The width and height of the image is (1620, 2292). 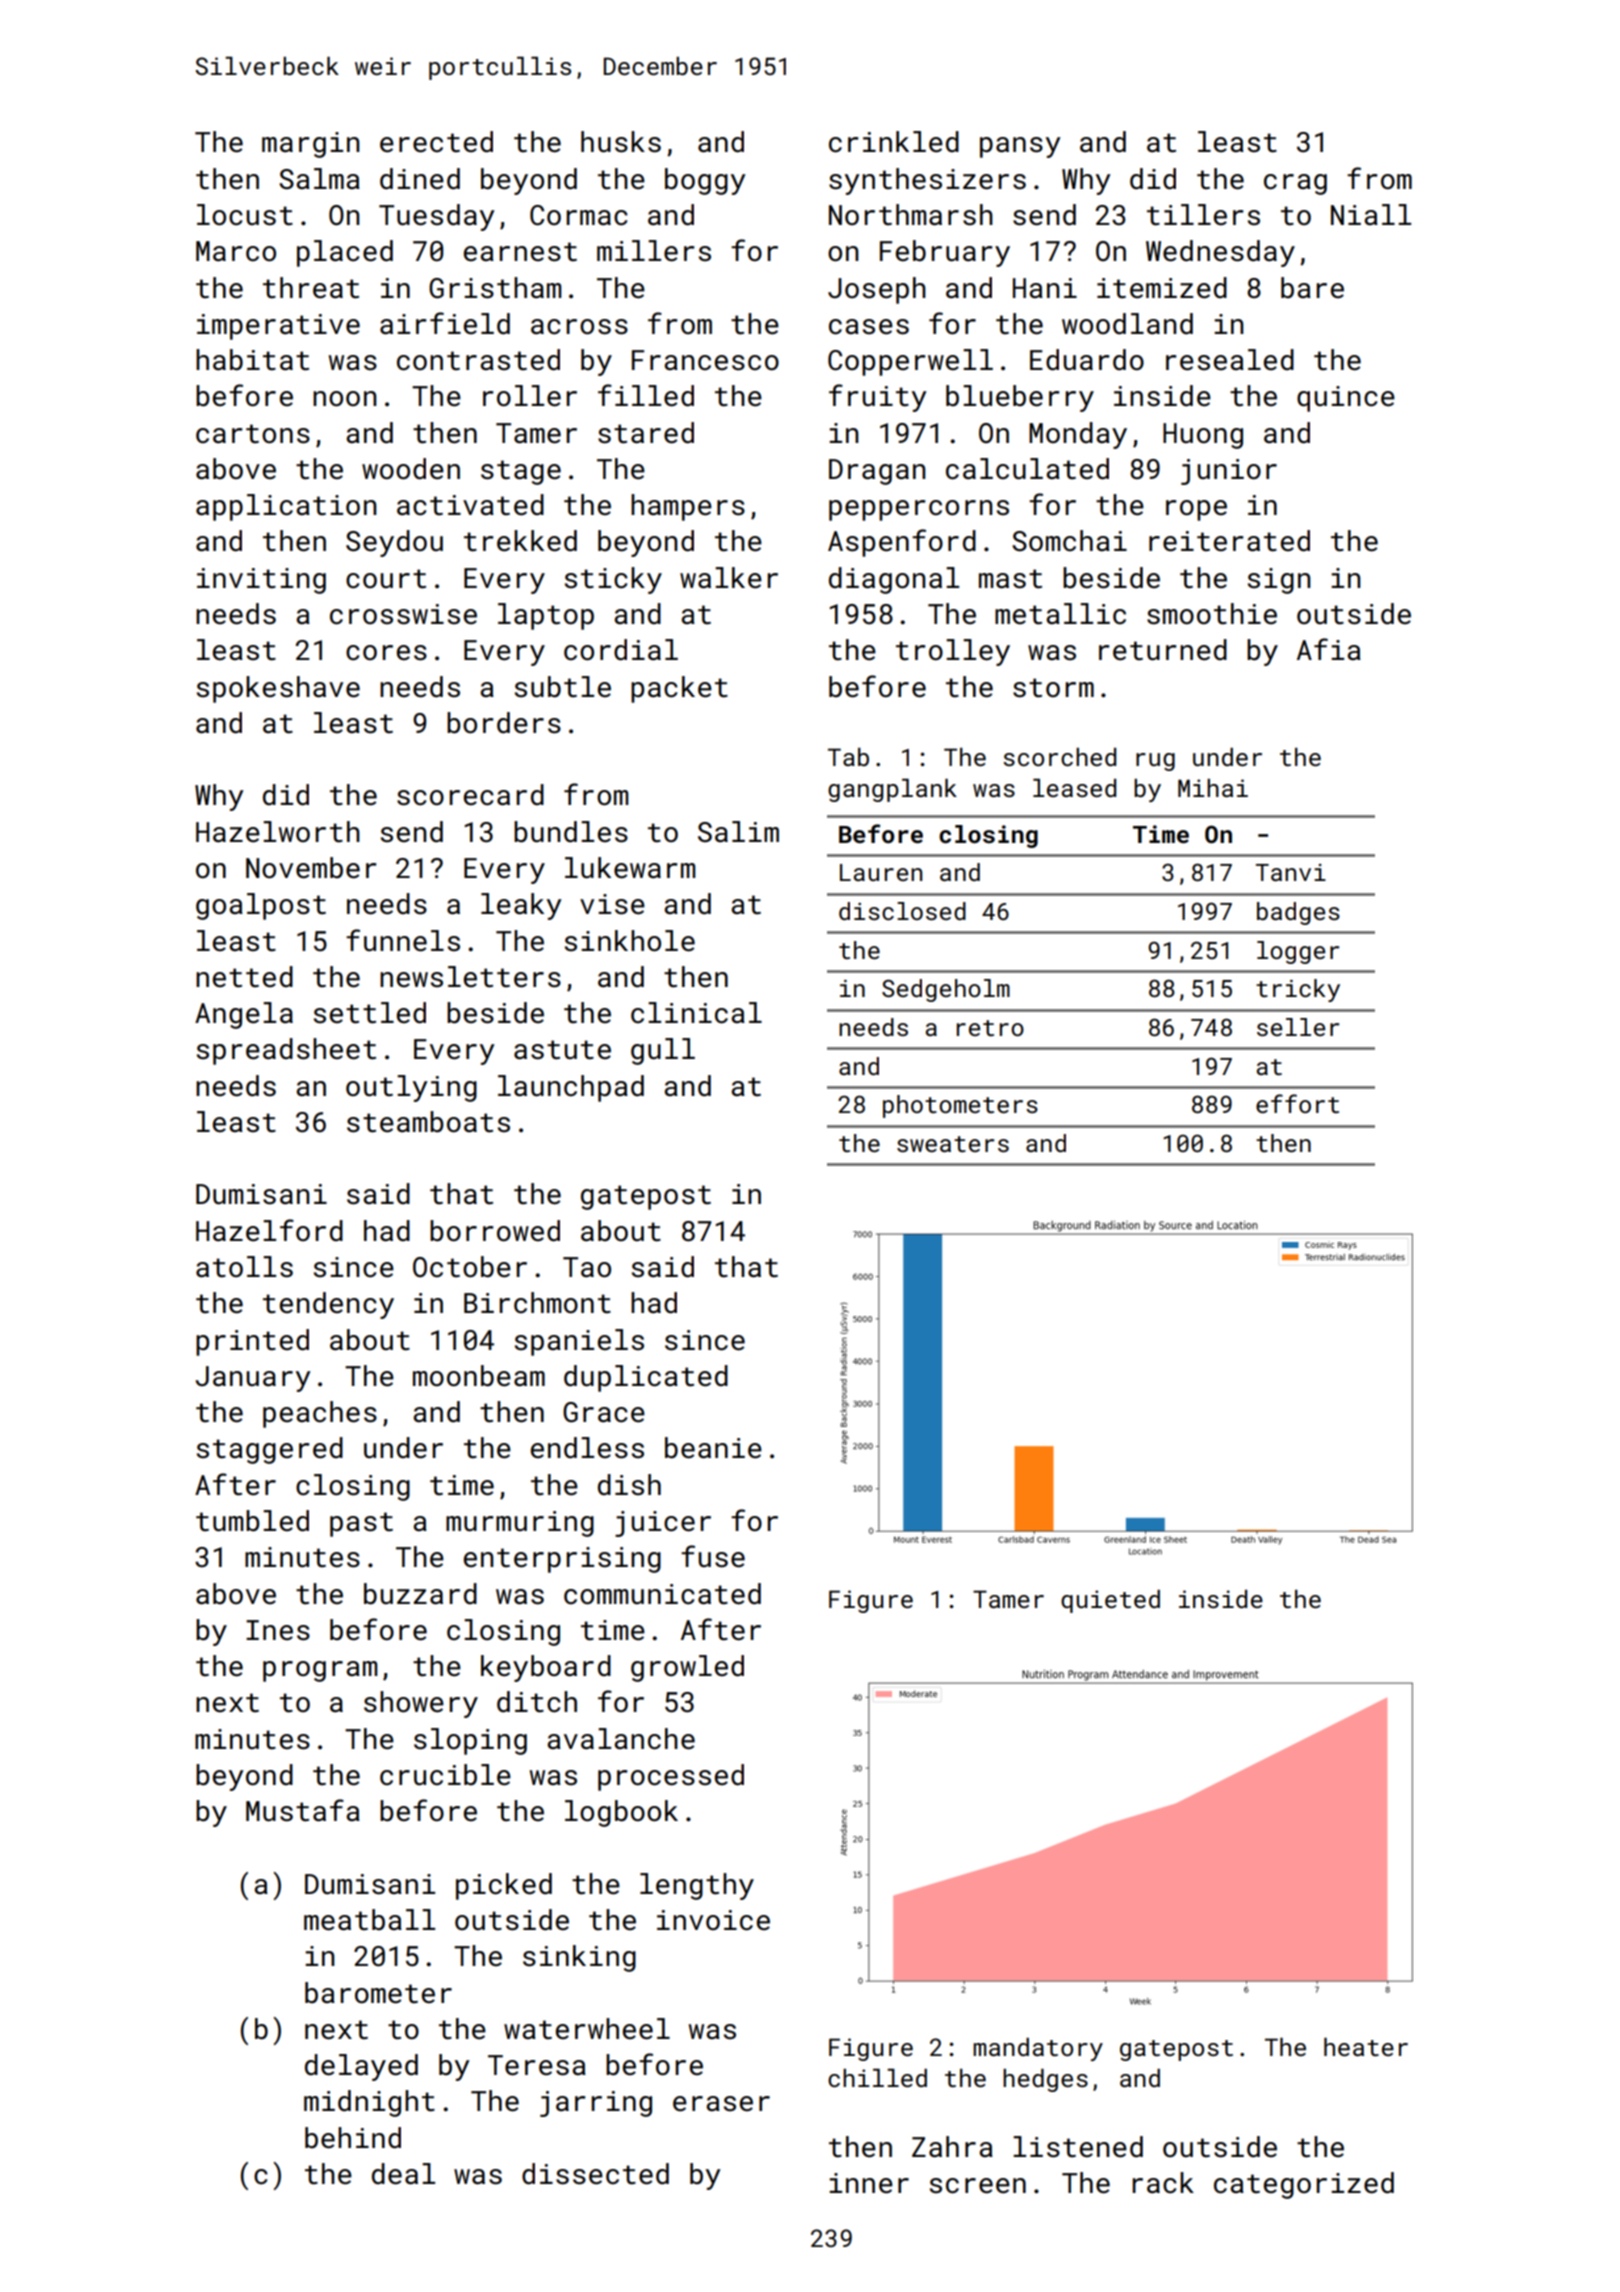 What do you see at coordinates (403, 940) in the image?
I see `funnels` at bounding box center [403, 940].
